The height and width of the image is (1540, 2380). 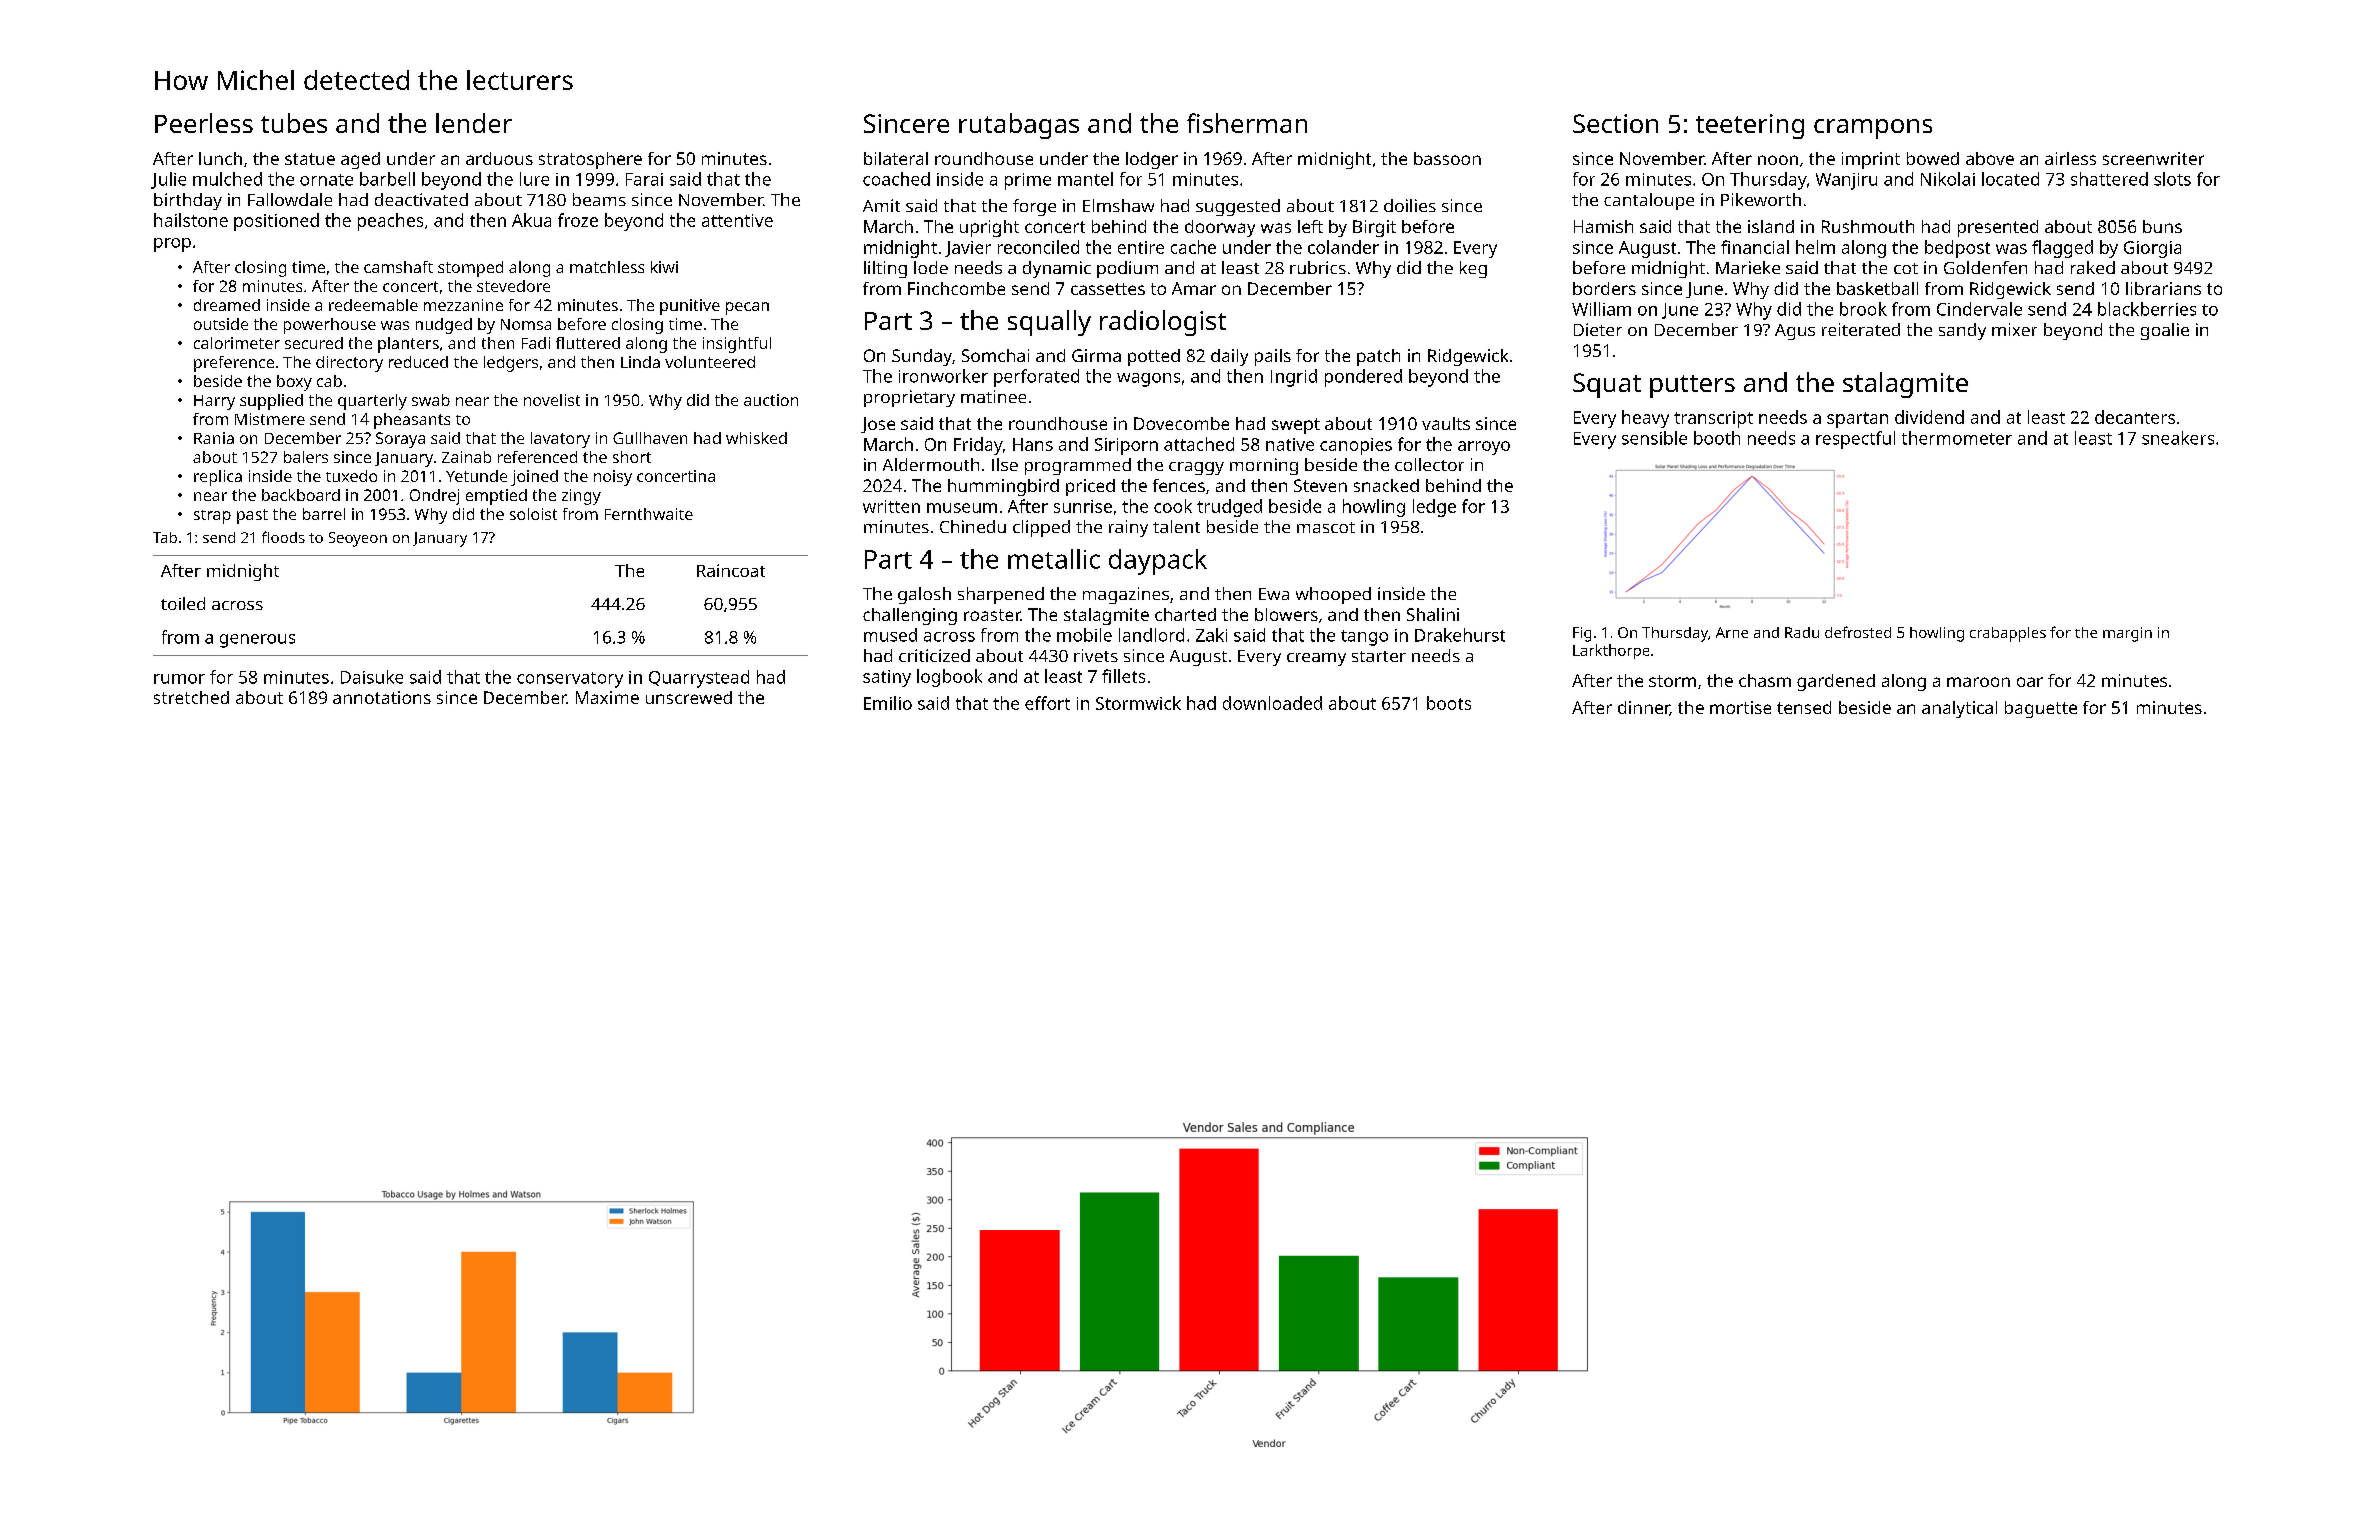 What do you see at coordinates (1019, 126) in the image?
I see `rutabagas` at bounding box center [1019, 126].
